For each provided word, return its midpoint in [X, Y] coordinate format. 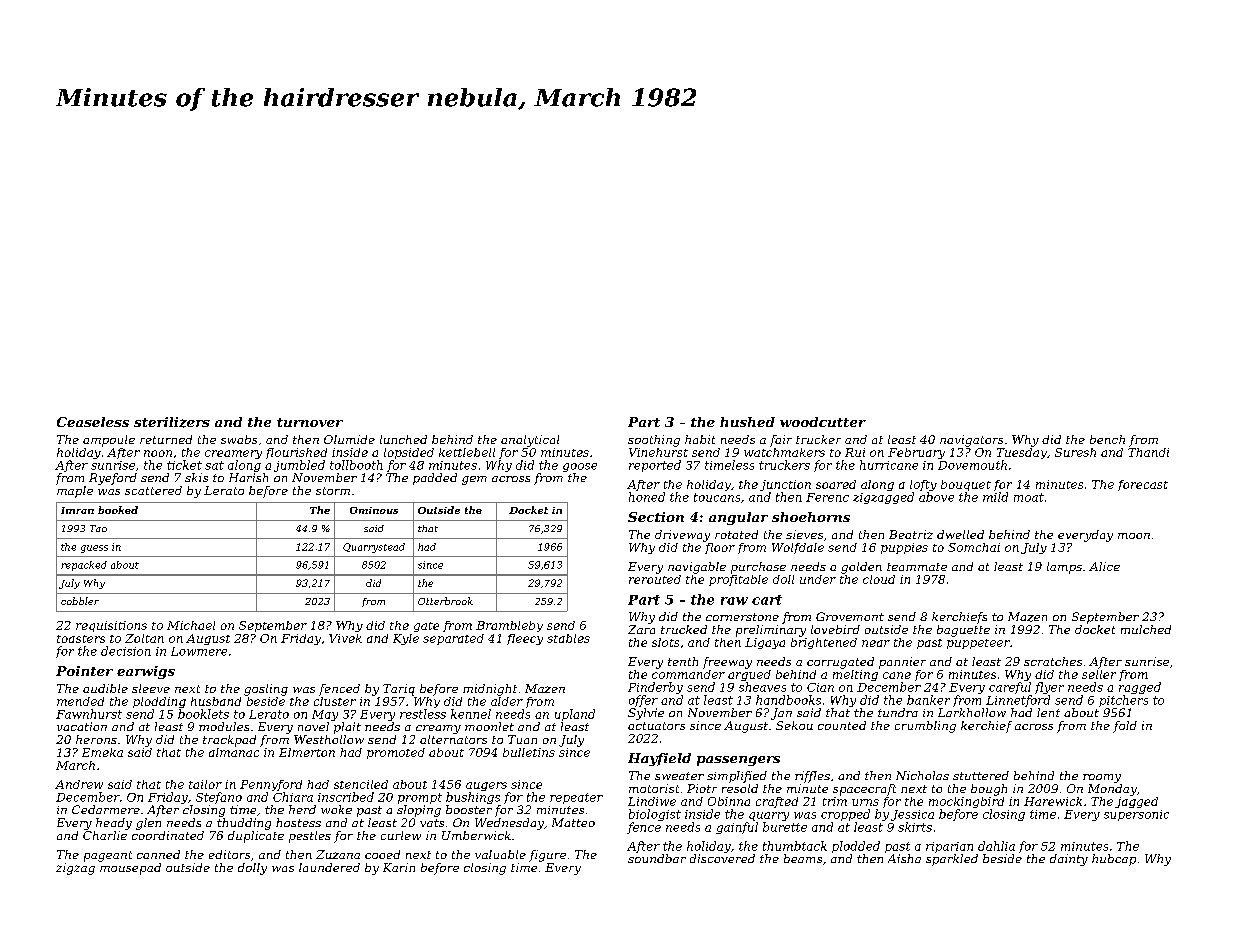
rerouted [655, 579]
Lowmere [199, 651]
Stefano [219, 798]
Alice [1104, 566]
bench [1107, 439]
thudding [244, 824]
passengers [738, 761]
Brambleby [509, 626]
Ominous [374, 510]
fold [1125, 727]
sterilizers [172, 422]
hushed [747, 422]
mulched [1146, 629]
